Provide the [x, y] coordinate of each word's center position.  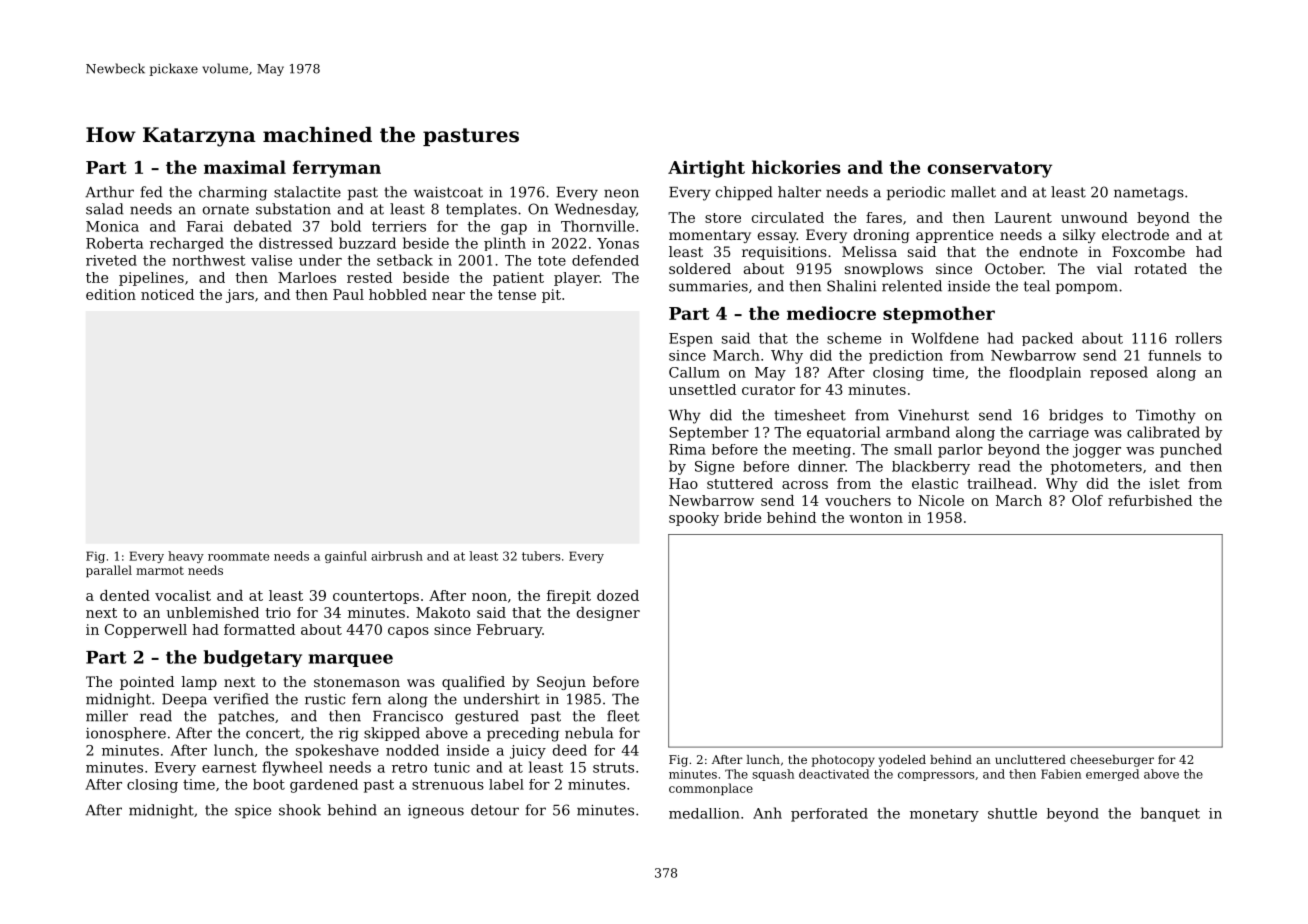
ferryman [337, 169]
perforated [829, 815]
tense [517, 295]
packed [1047, 339]
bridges [1076, 416]
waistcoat [448, 192]
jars [240, 296]
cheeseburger [1112, 761]
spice [253, 811]
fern [366, 699]
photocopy [843, 761]
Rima [687, 449]
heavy [186, 557]
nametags [1149, 194]
